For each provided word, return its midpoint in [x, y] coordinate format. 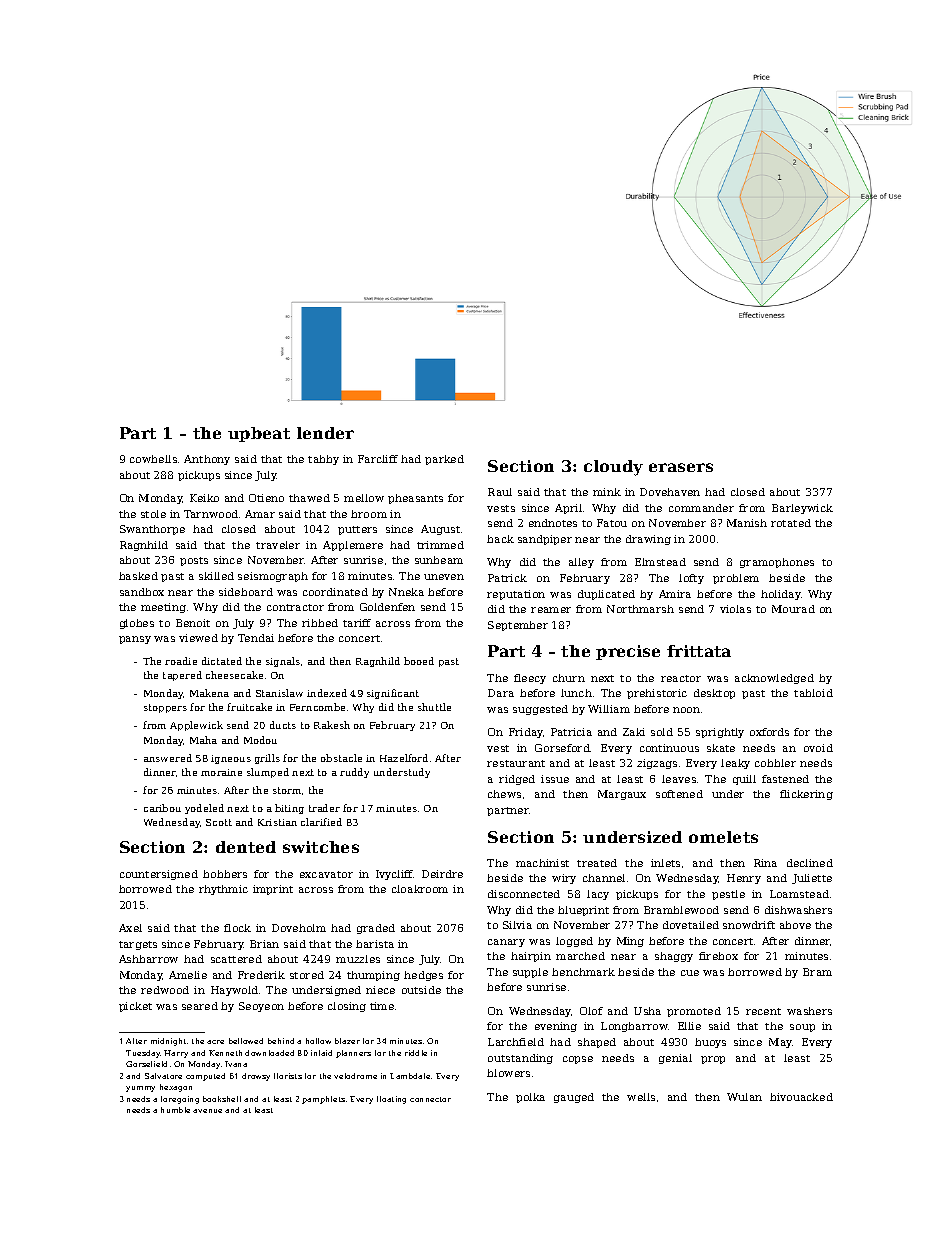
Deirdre [442, 874]
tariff [357, 623]
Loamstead [799, 894]
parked [444, 460]
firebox [718, 956]
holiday [781, 595]
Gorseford [562, 748]
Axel [130, 928]
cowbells [153, 459]
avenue [207, 1111]
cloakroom [420, 889]
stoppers [165, 708]
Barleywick [802, 509]
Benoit [193, 623]
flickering [806, 795]
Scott [219, 822]
